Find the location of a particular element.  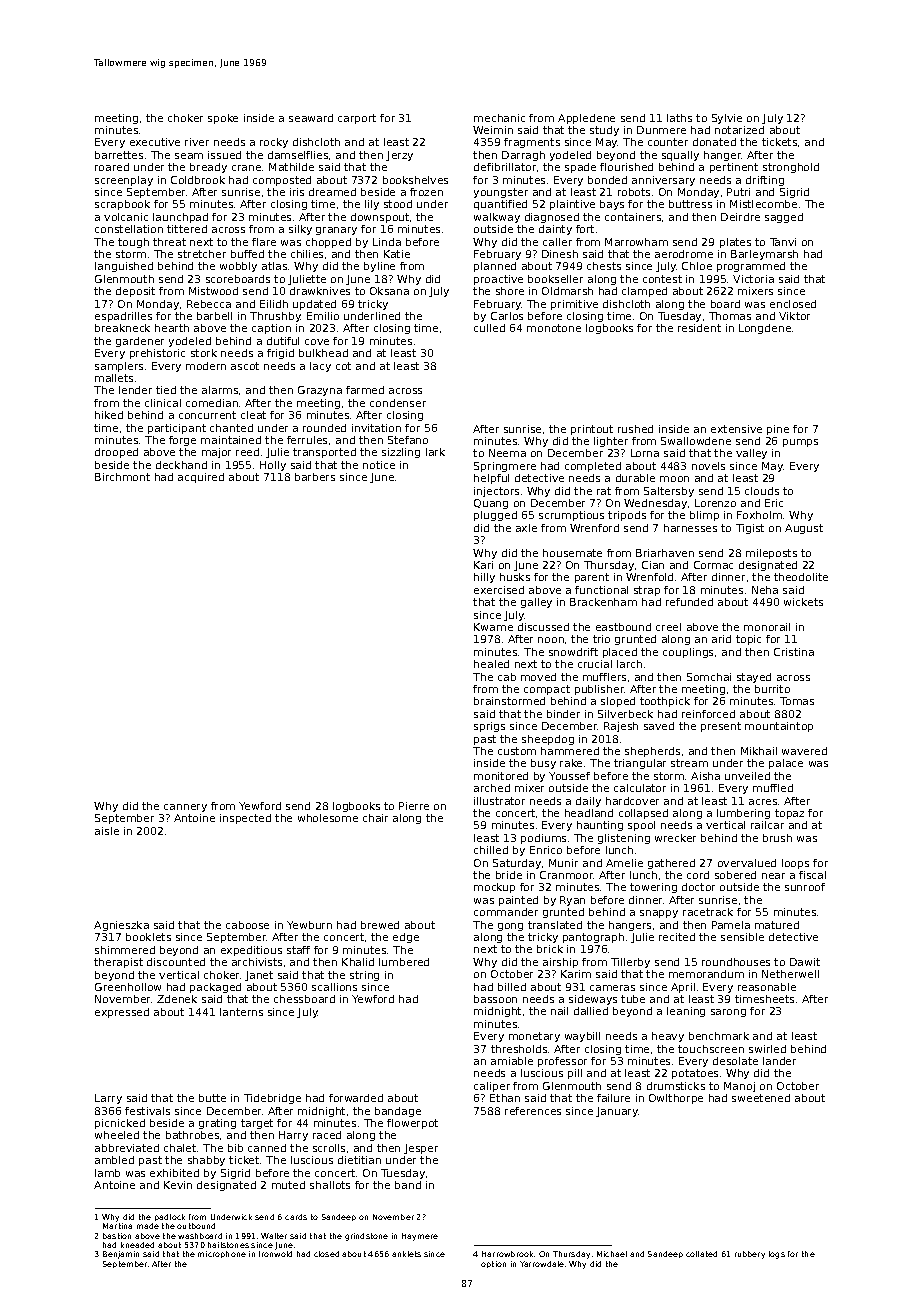

sprigs is located at coordinates (489, 727).
